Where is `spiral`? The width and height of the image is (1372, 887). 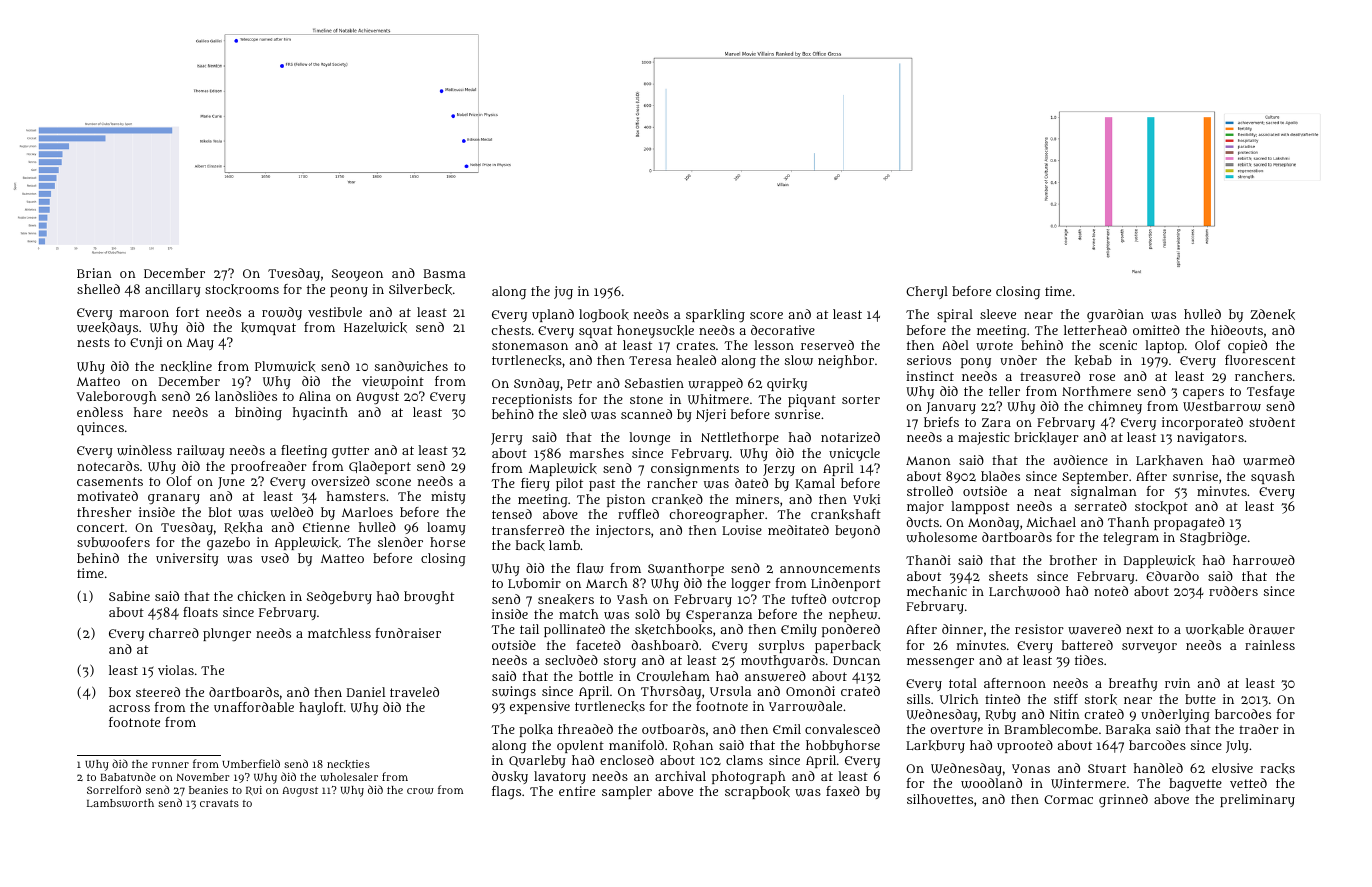 spiral is located at coordinates (955, 315).
